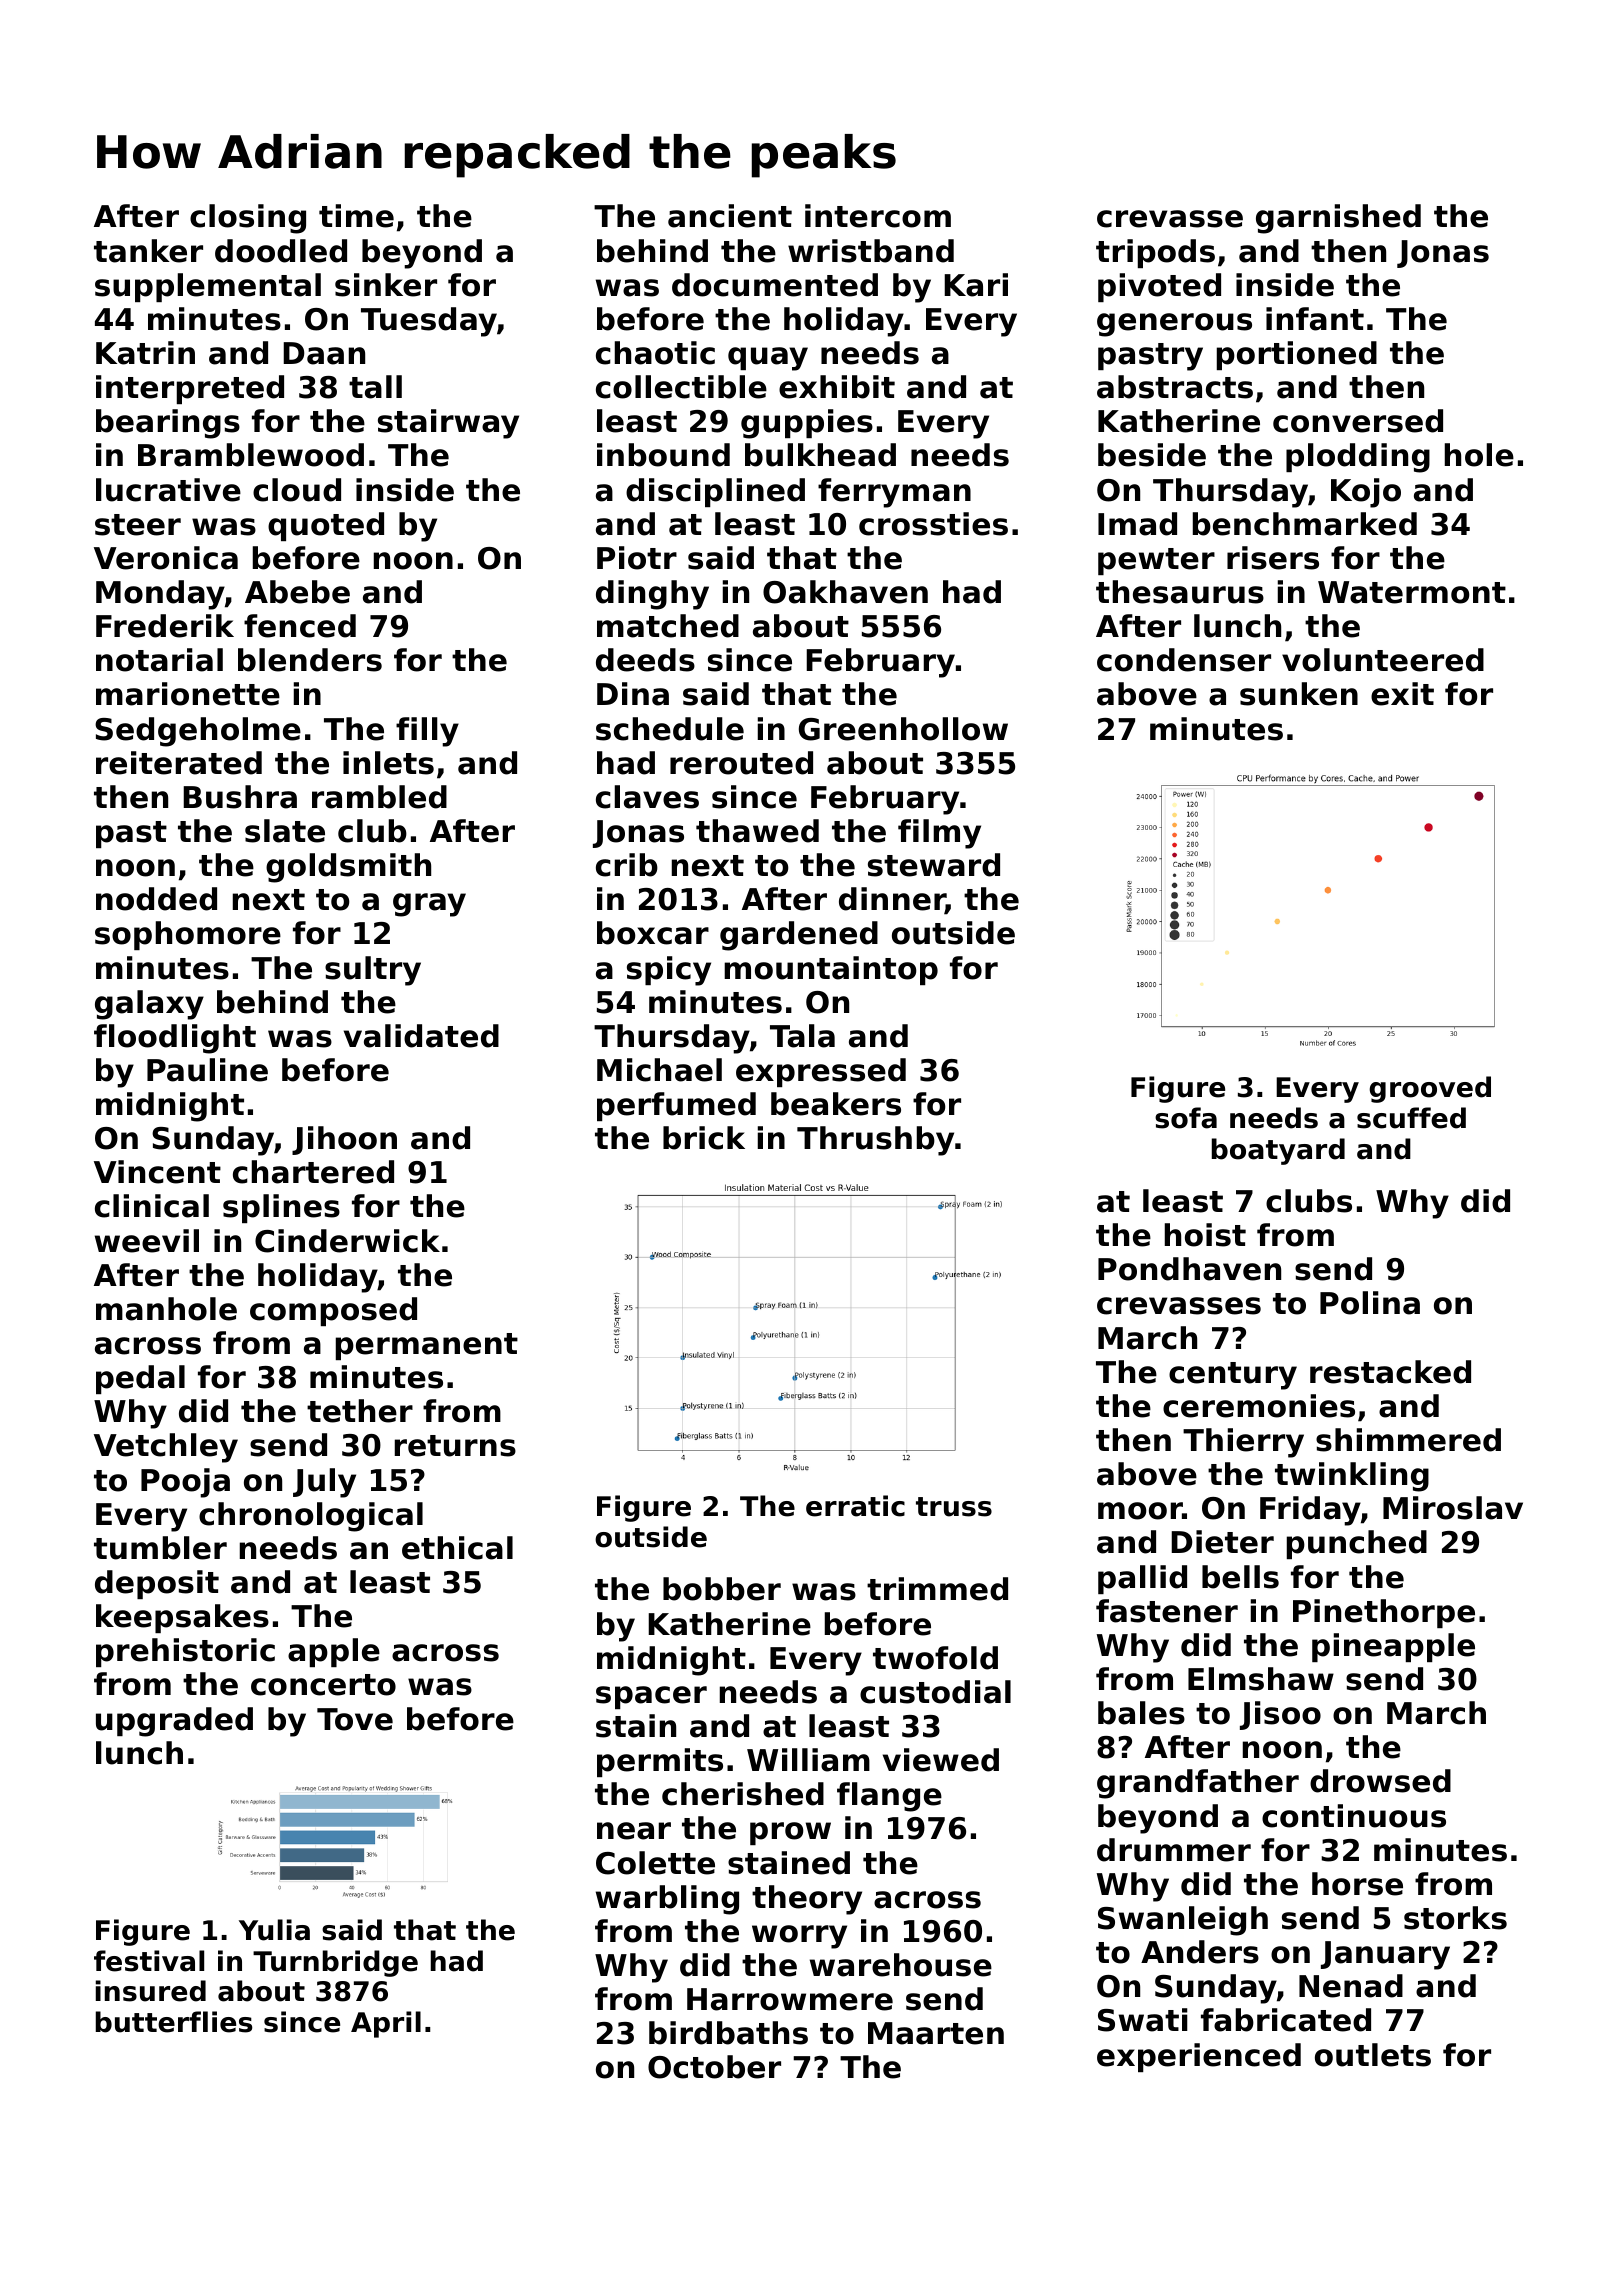  Describe the element at coordinates (324, 353) in the screenshot. I see `Daan` at that location.
